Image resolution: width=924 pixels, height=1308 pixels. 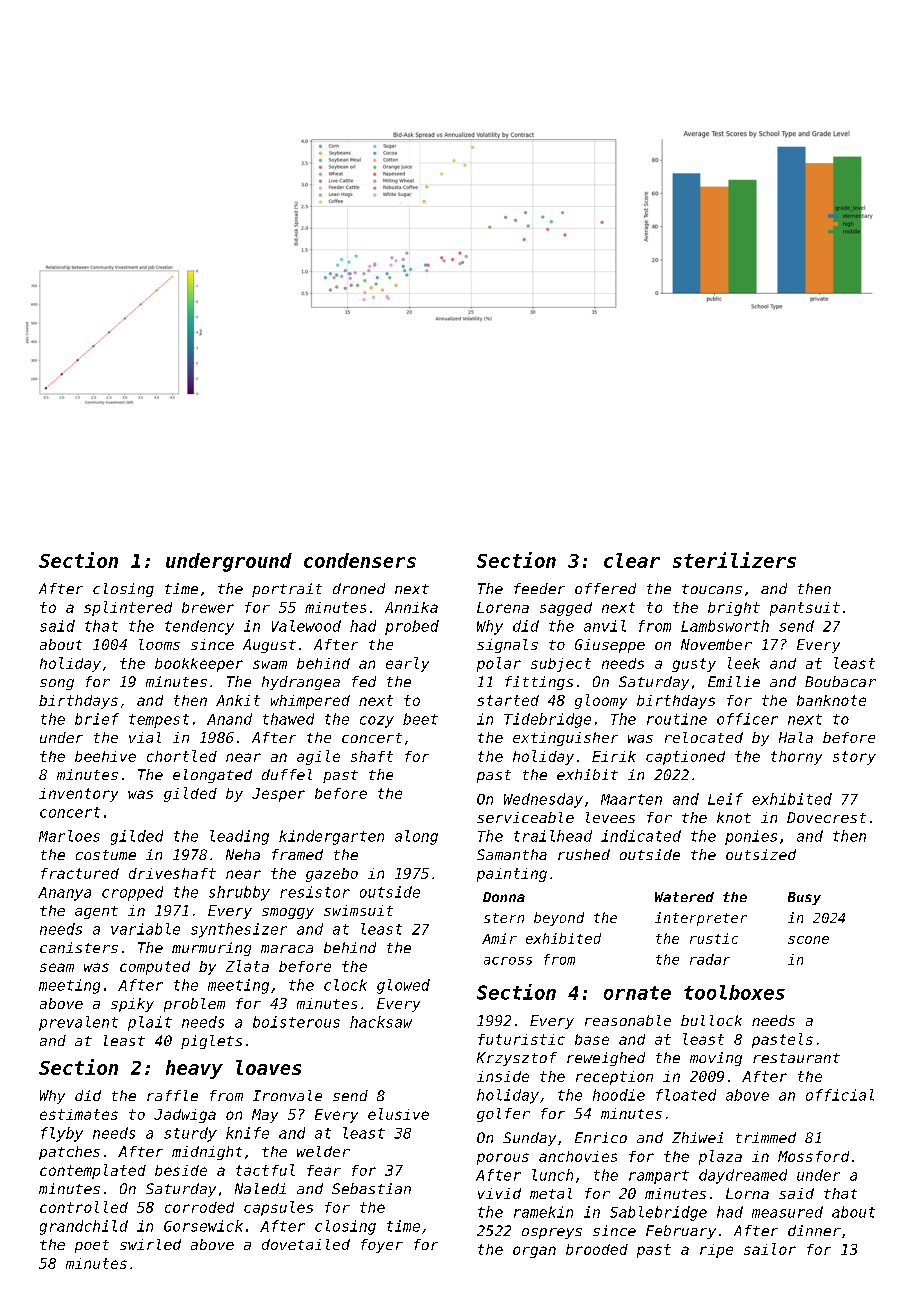 What do you see at coordinates (734, 681) in the image?
I see `Emilie` at bounding box center [734, 681].
